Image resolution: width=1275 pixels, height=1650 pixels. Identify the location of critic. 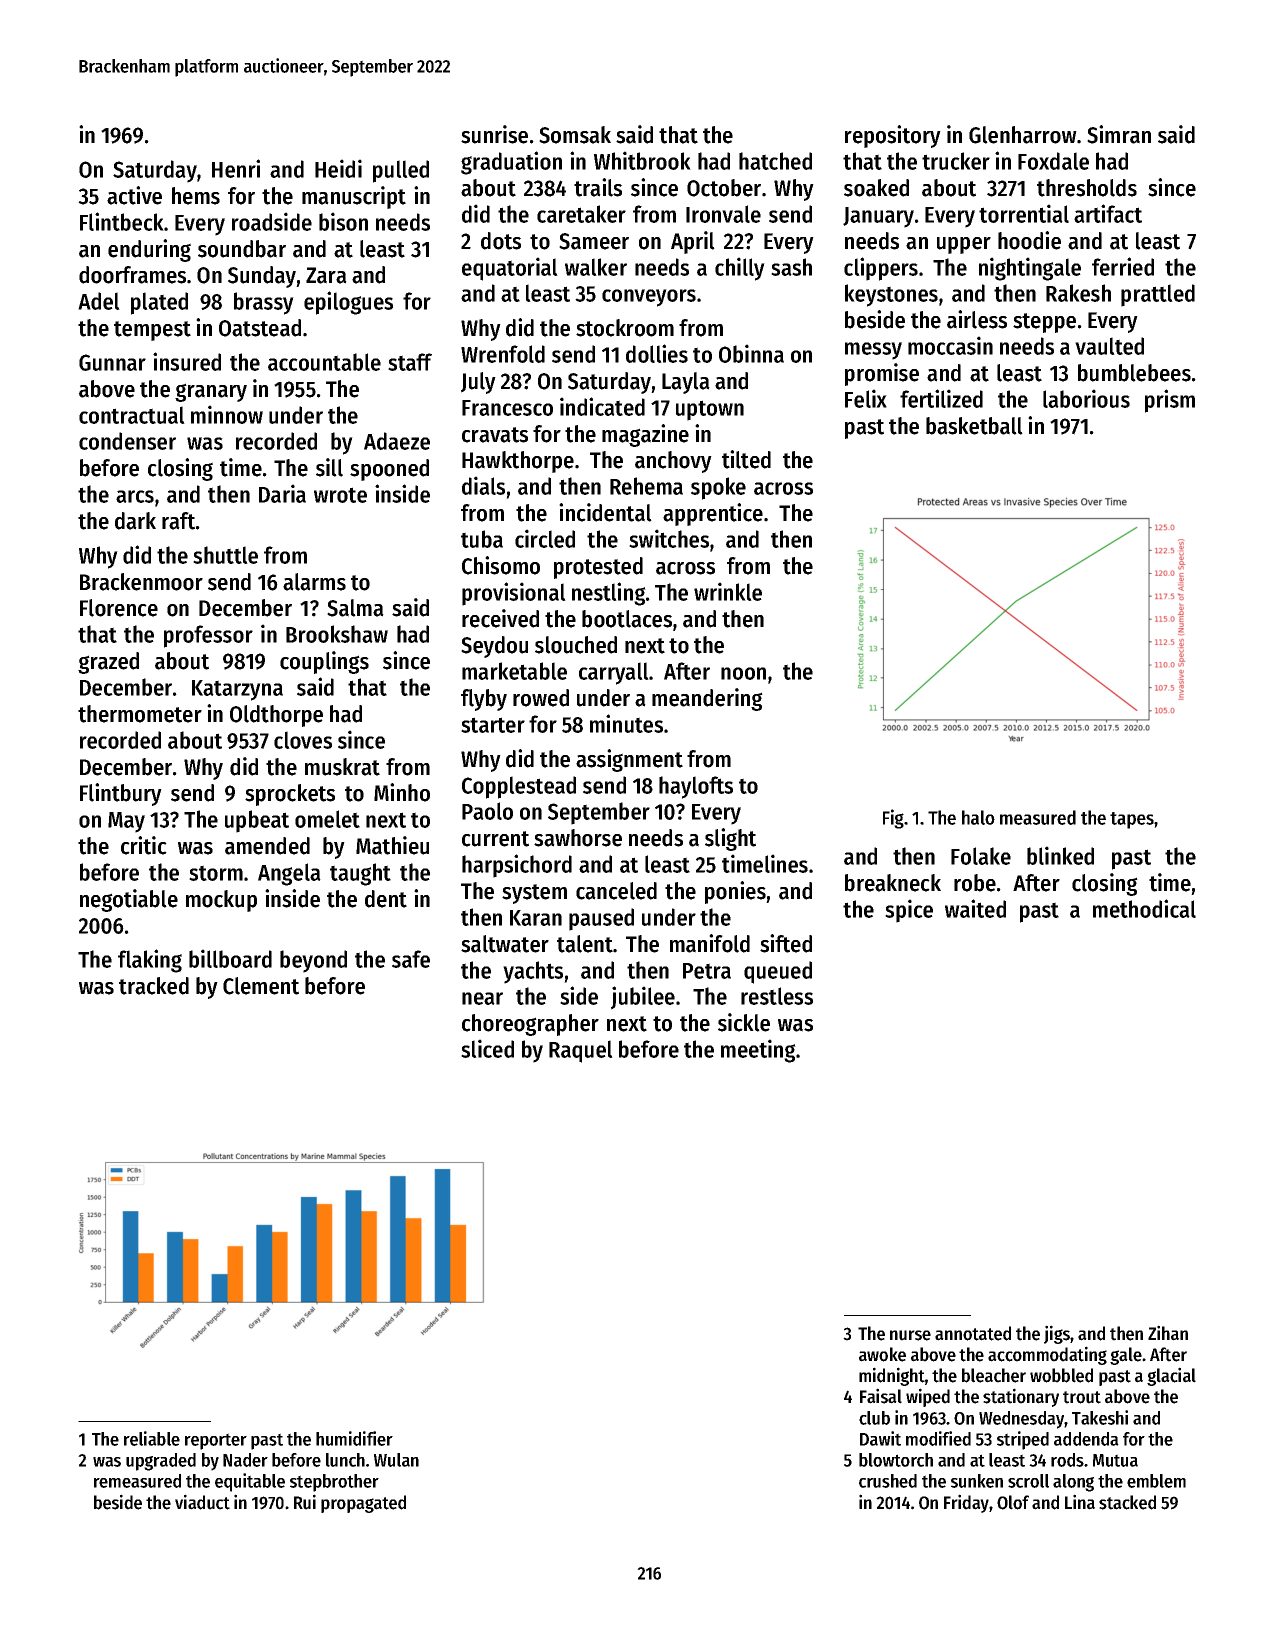
(144, 845).
